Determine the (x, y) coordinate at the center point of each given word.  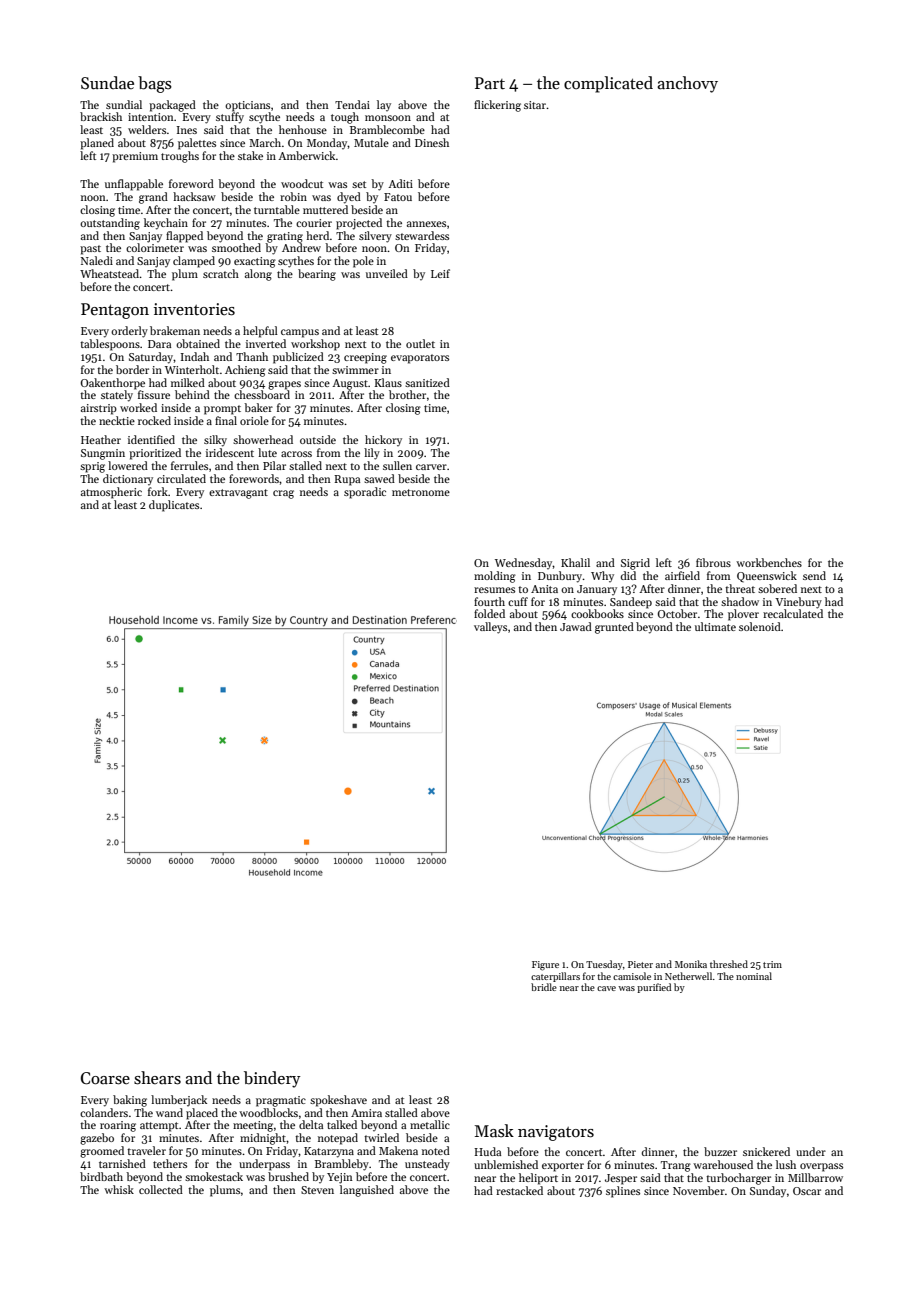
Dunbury (560, 577)
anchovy (687, 84)
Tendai (352, 104)
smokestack (214, 1176)
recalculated (793, 613)
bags (155, 84)
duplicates (174, 506)
